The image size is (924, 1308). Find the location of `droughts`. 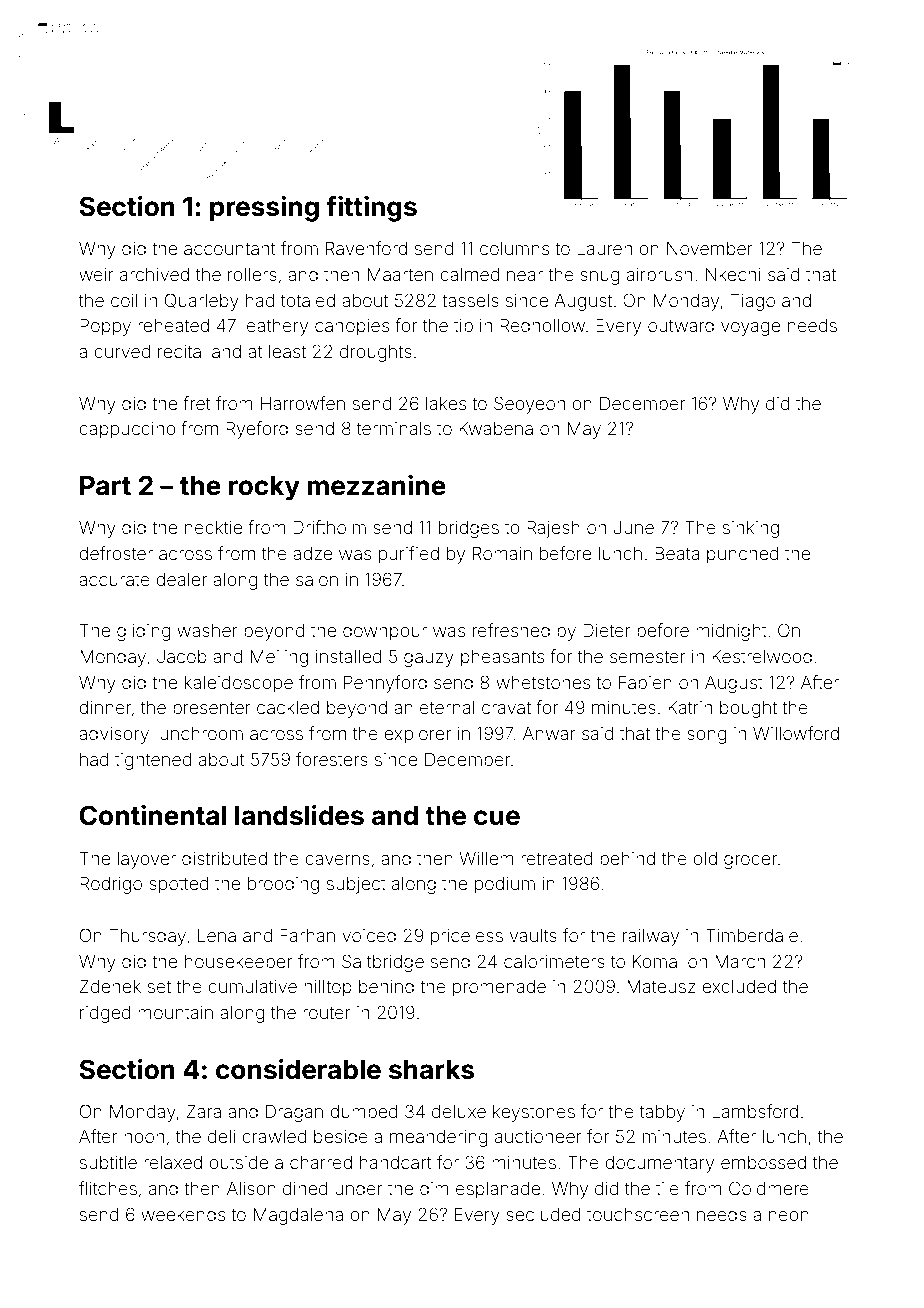

droughts is located at coordinates (376, 353).
